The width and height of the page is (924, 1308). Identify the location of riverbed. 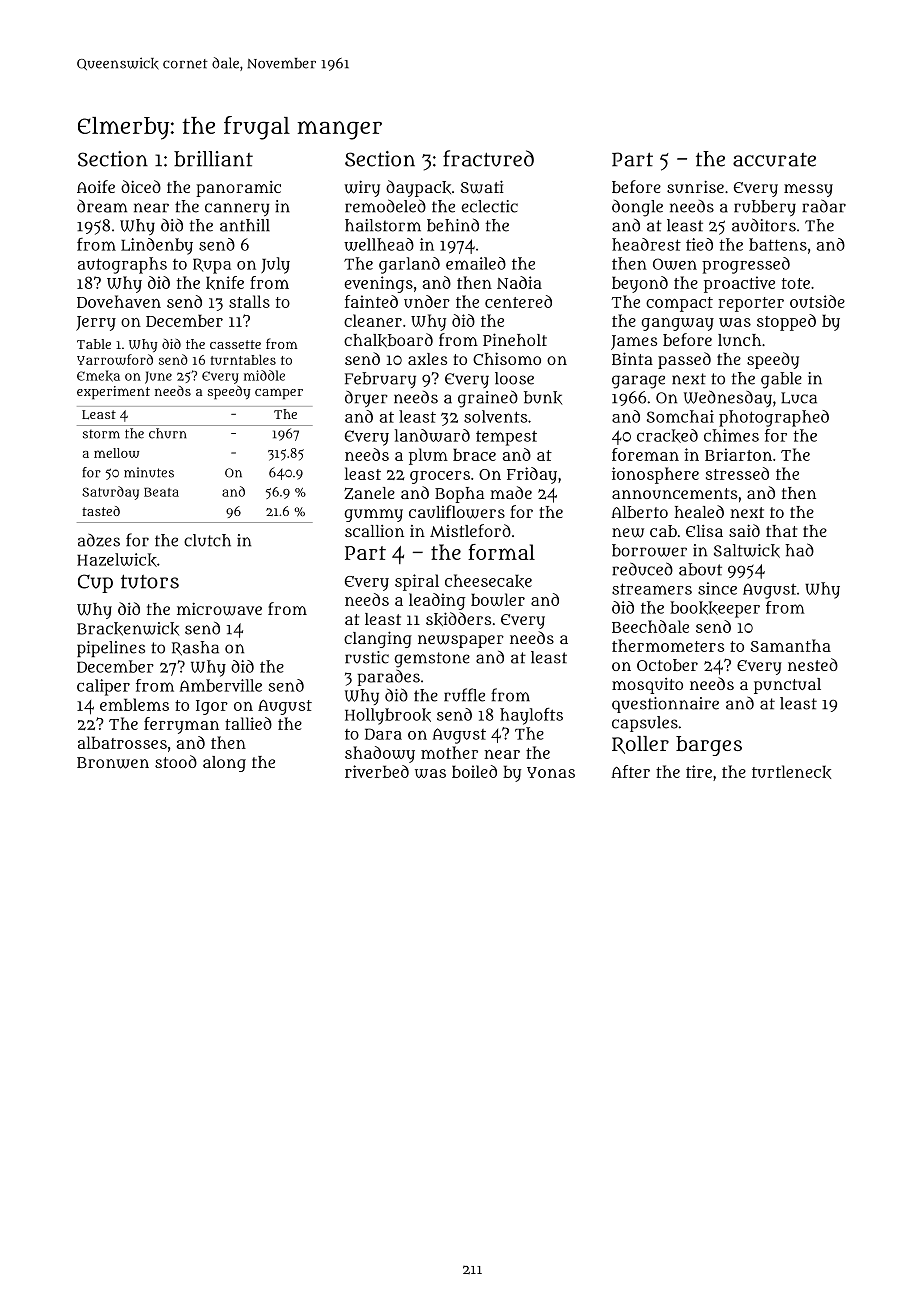
(377, 771).
